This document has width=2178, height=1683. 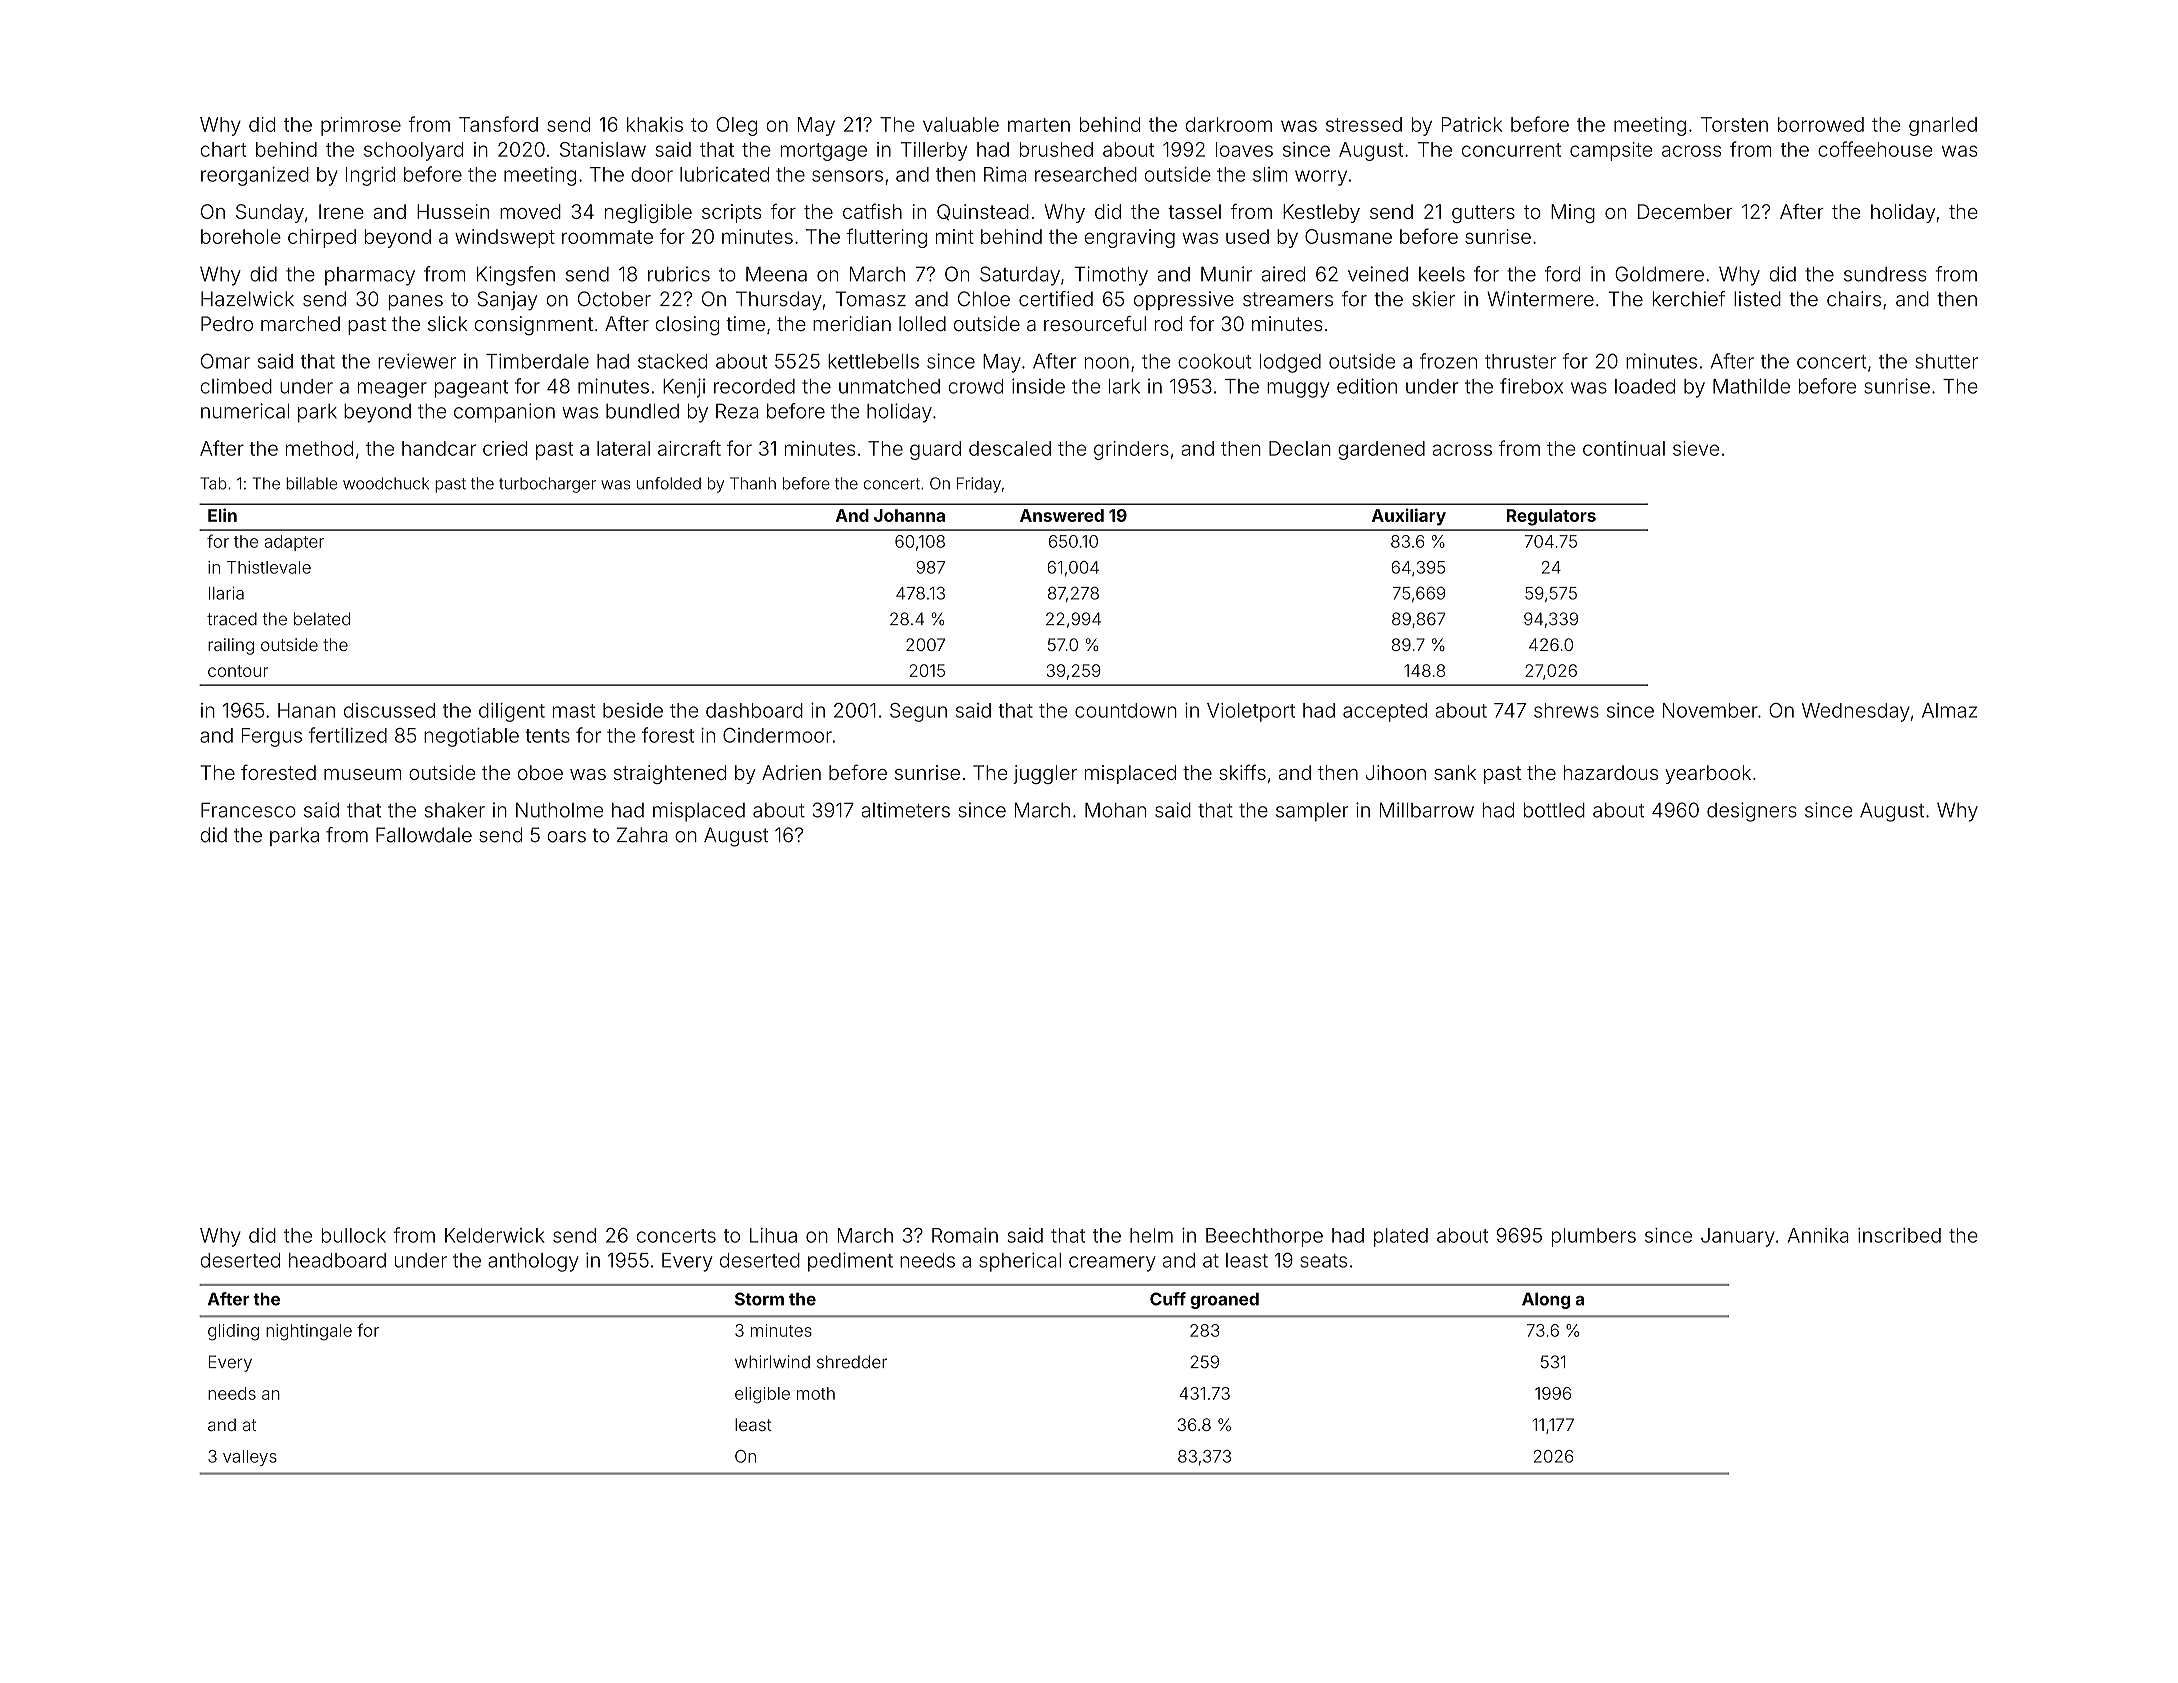 What do you see at coordinates (361, 126) in the document?
I see `primrose` at bounding box center [361, 126].
